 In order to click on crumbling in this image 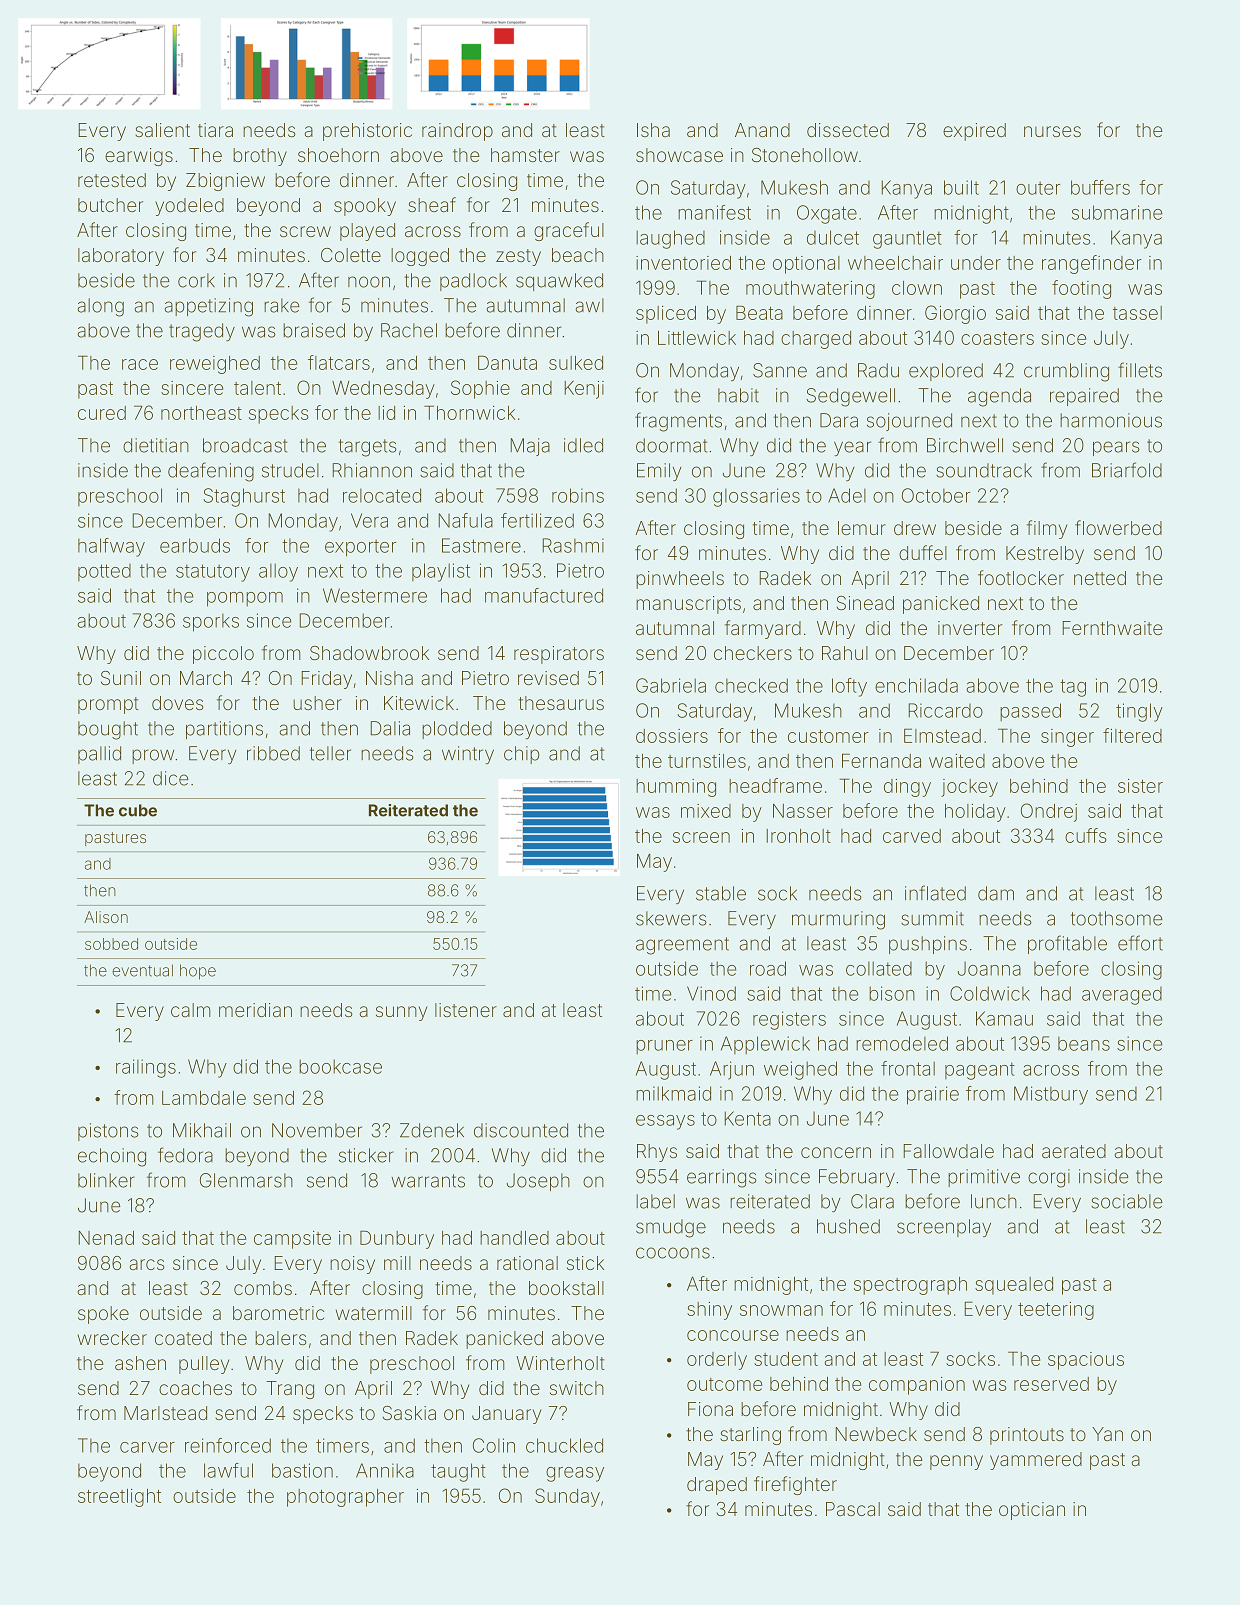, I will do `click(1066, 372)`.
